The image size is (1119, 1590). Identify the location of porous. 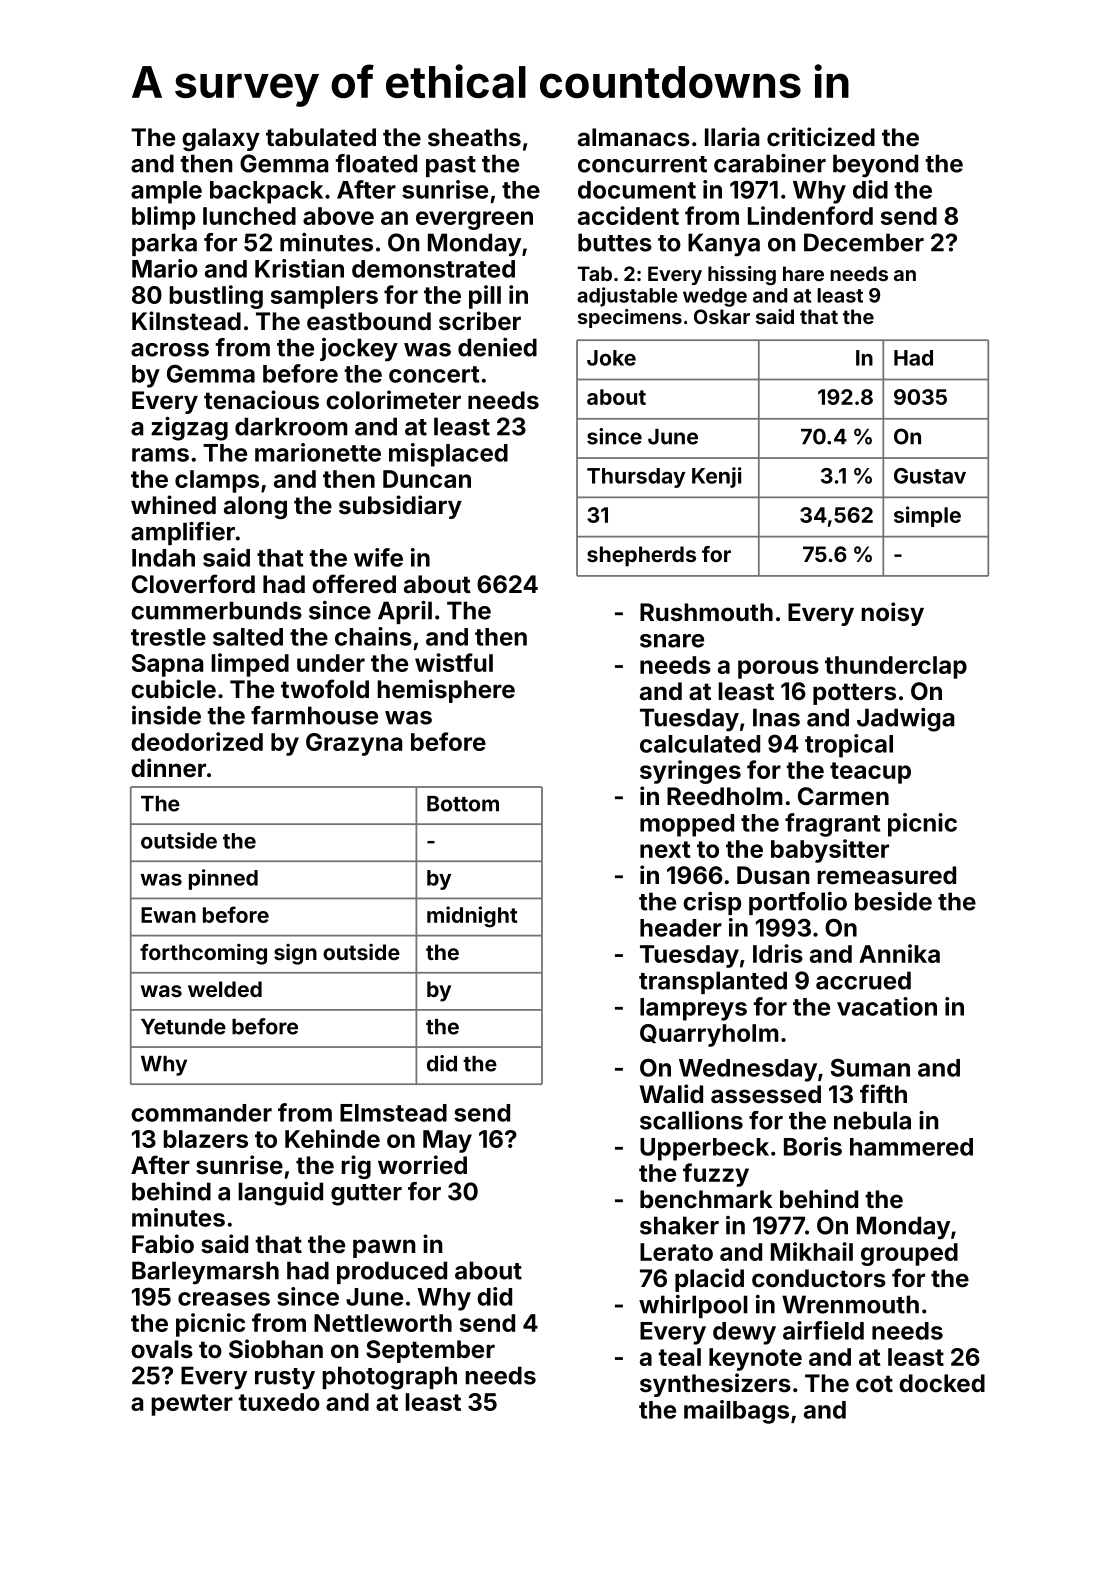
(778, 669).
